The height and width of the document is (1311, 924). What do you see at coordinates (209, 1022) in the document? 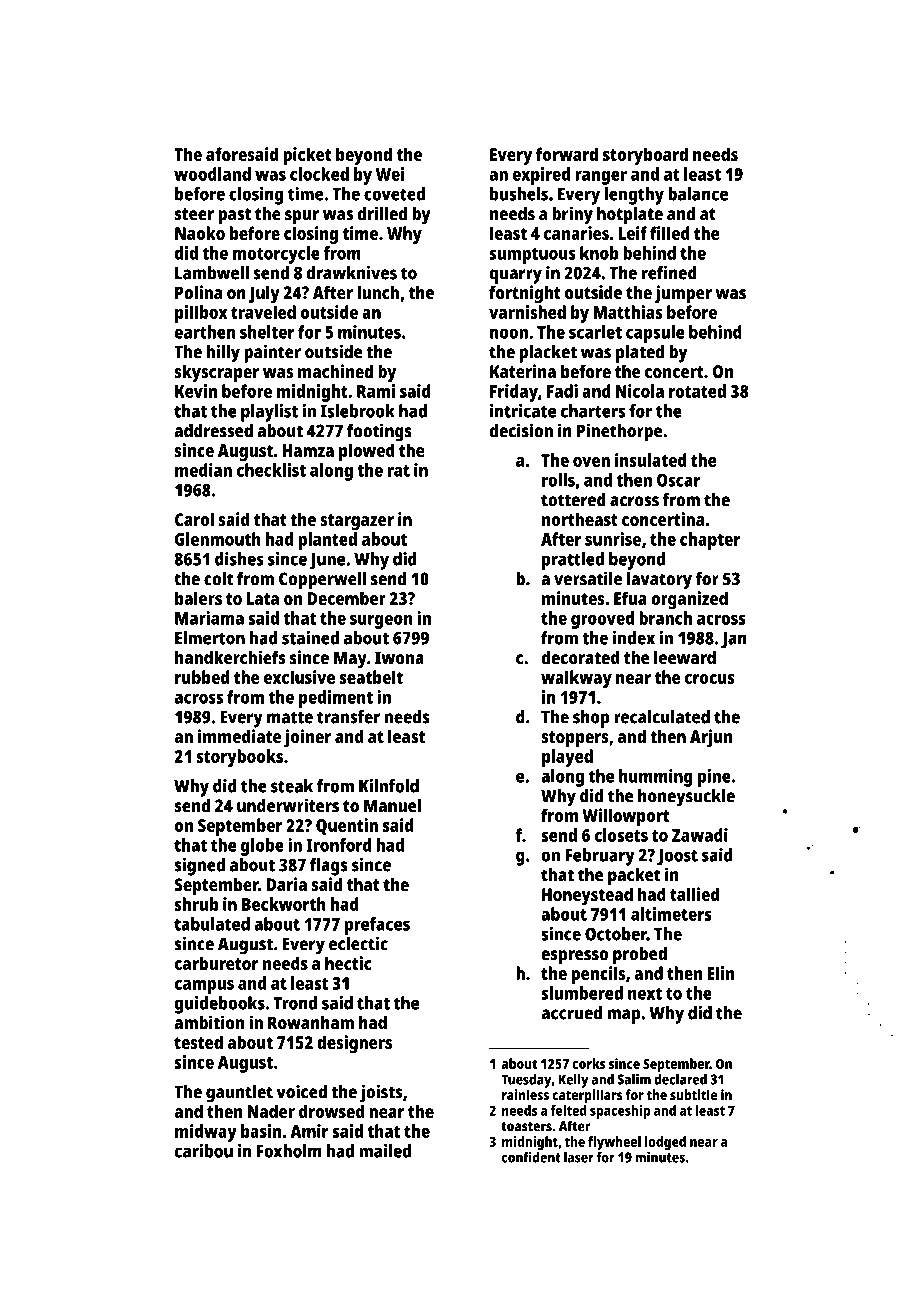
I see `ambition` at bounding box center [209, 1022].
